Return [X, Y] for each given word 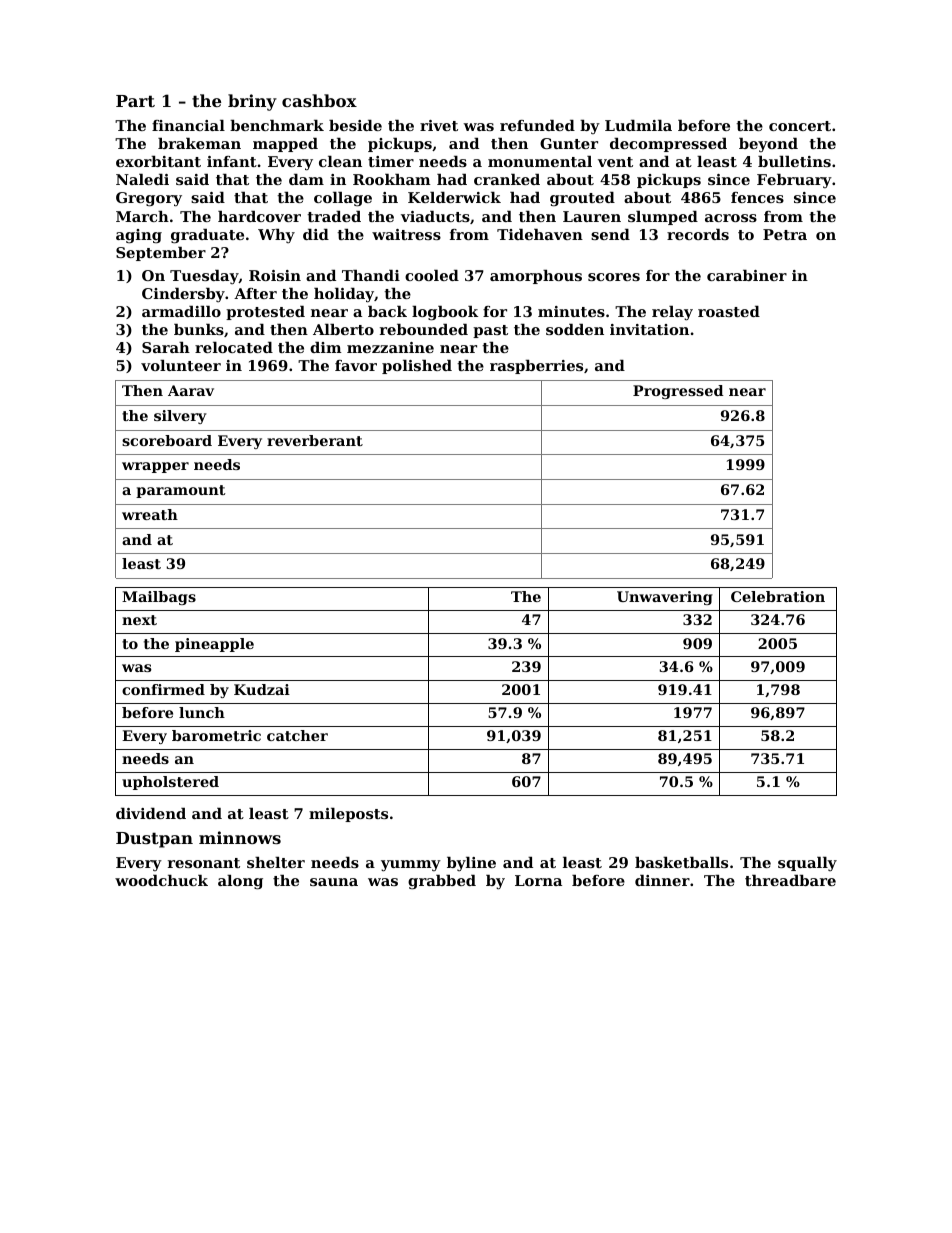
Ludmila [638, 125]
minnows [240, 837]
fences [757, 197]
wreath [150, 514]
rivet [439, 125]
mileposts [348, 815]
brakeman [199, 143]
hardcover [259, 216]
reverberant [315, 440]
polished [417, 367]
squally [807, 864]
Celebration [778, 596]
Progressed [678, 392]
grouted [582, 199]
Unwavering [665, 598]
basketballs [681, 862]
